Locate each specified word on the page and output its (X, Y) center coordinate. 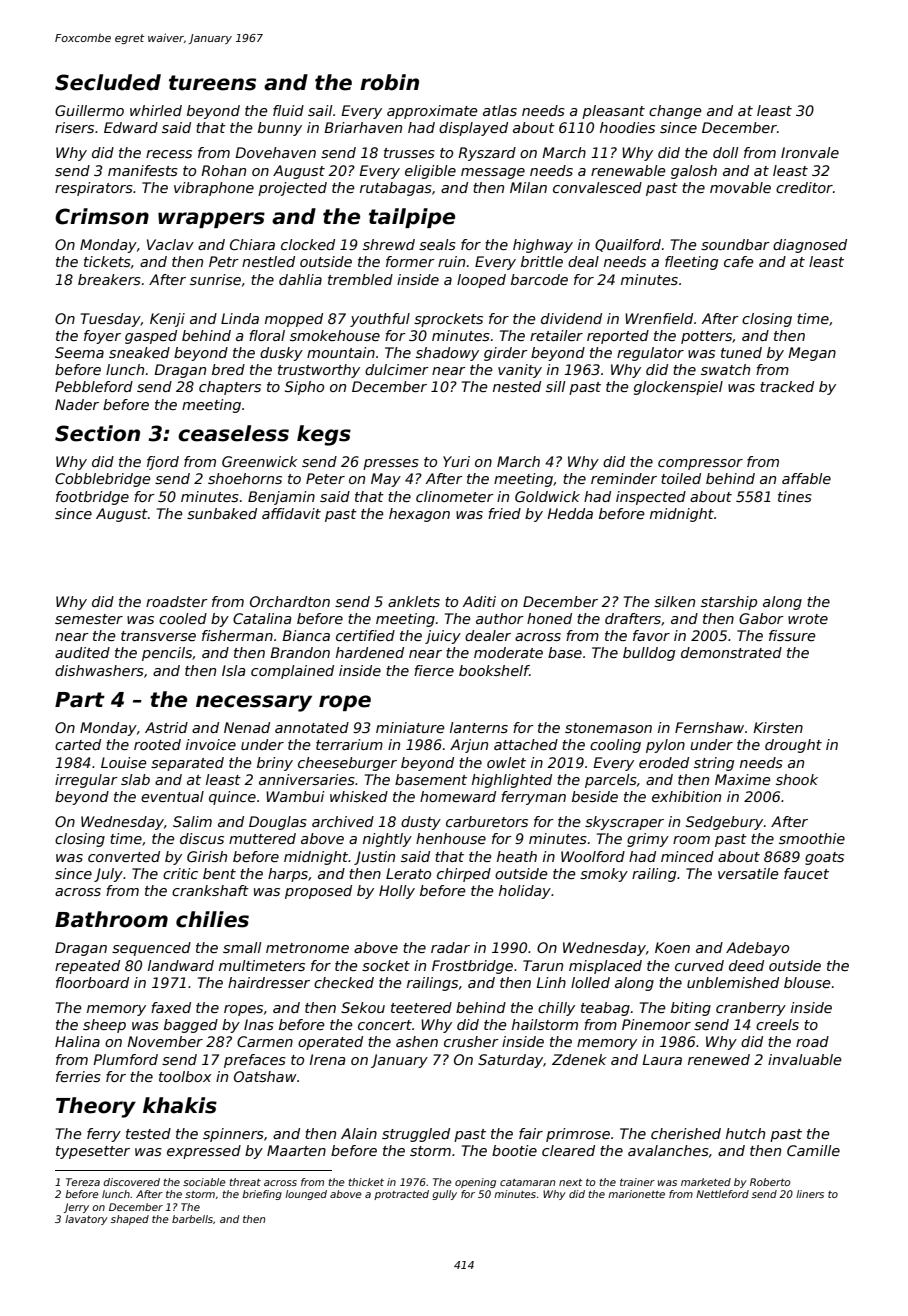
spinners (233, 1135)
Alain (359, 1133)
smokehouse (335, 335)
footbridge (92, 498)
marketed (706, 1182)
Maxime (742, 779)
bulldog (649, 654)
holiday (525, 892)
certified (365, 635)
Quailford (628, 245)
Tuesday (111, 320)
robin (389, 82)
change (675, 112)
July (108, 875)
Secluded (108, 82)
